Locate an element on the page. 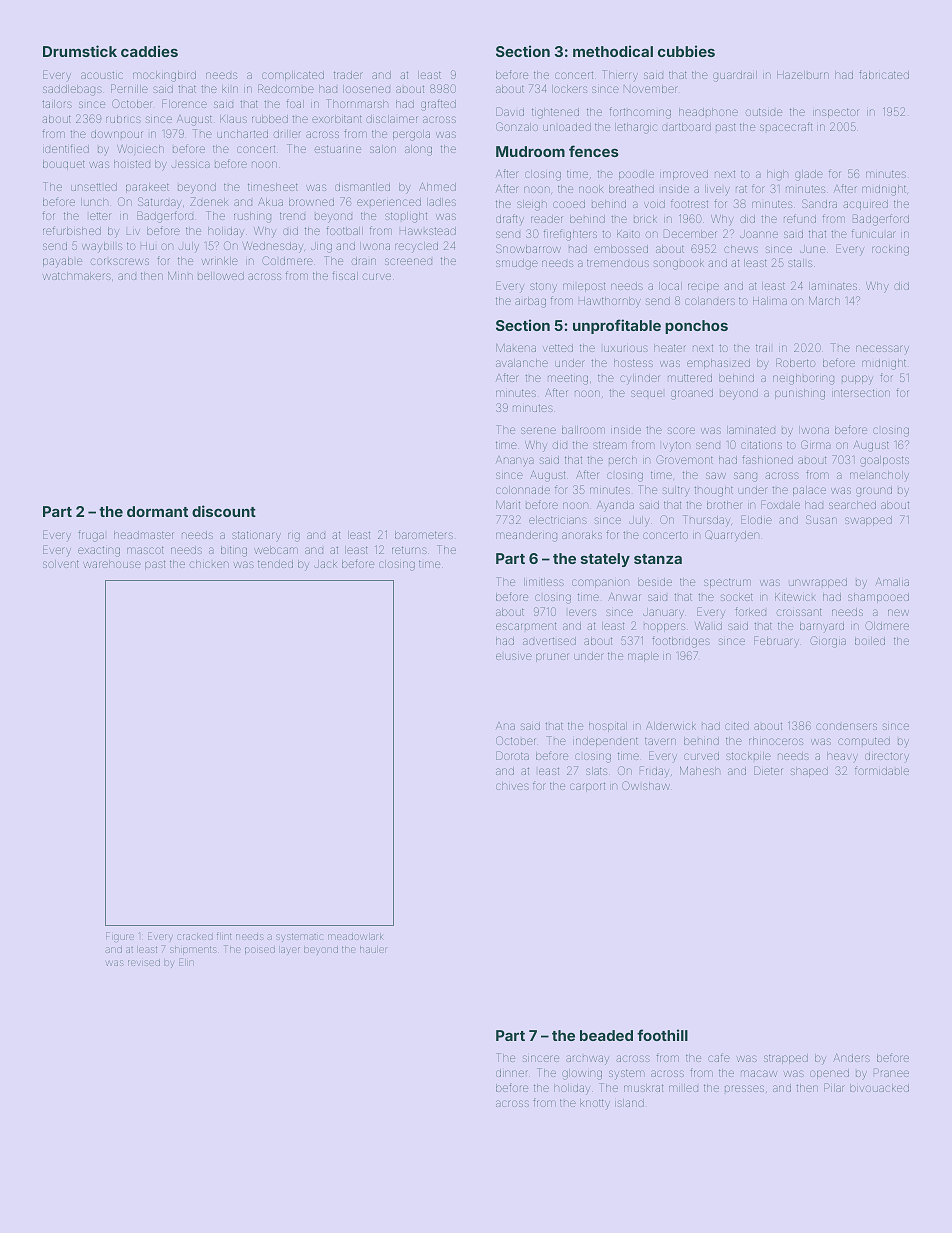  tended is located at coordinates (275, 564).
